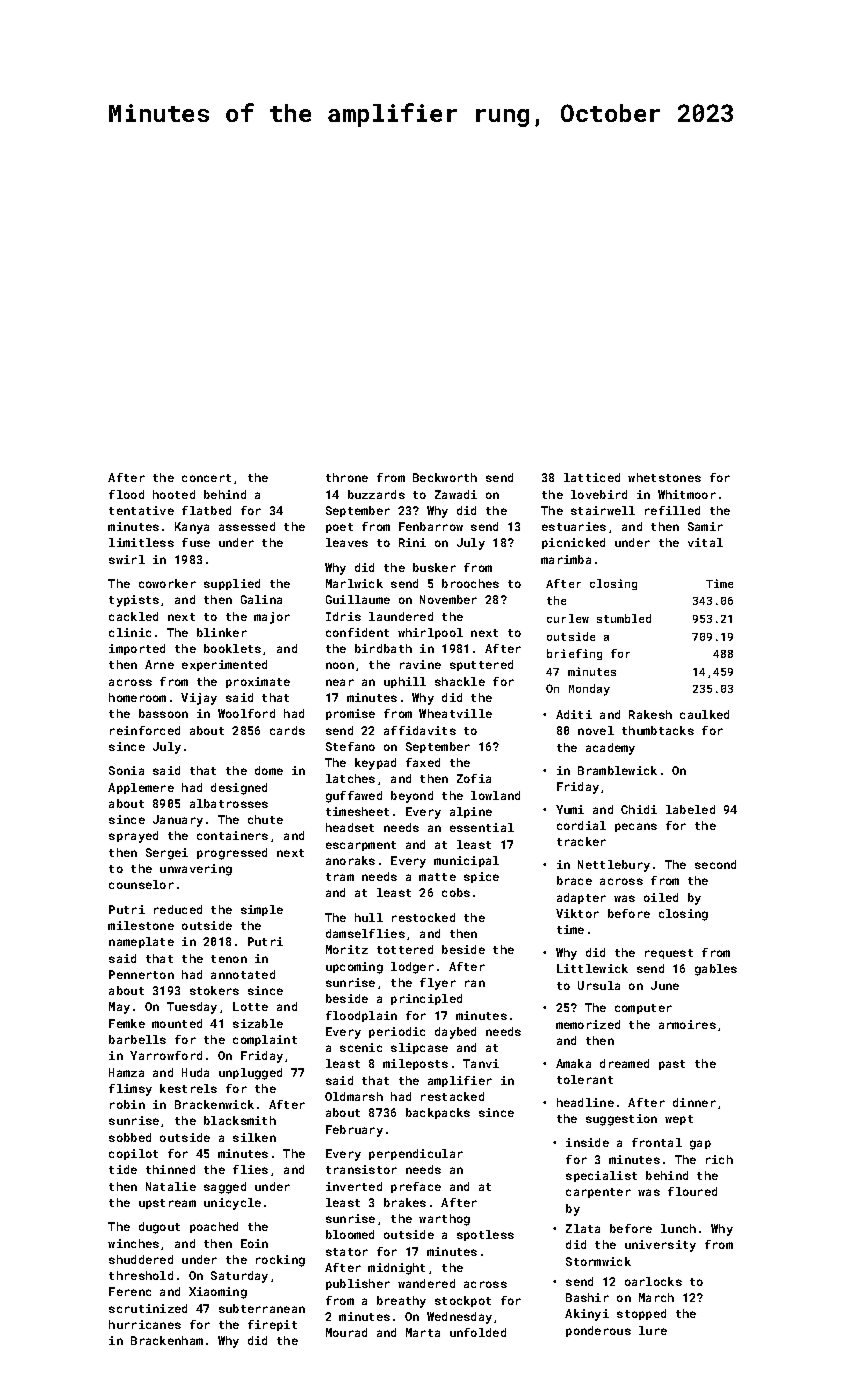 The width and height of the screenshot is (849, 1400). Describe the element at coordinates (254, 1243) in the screenshot. I see `Eoin` at that location.
